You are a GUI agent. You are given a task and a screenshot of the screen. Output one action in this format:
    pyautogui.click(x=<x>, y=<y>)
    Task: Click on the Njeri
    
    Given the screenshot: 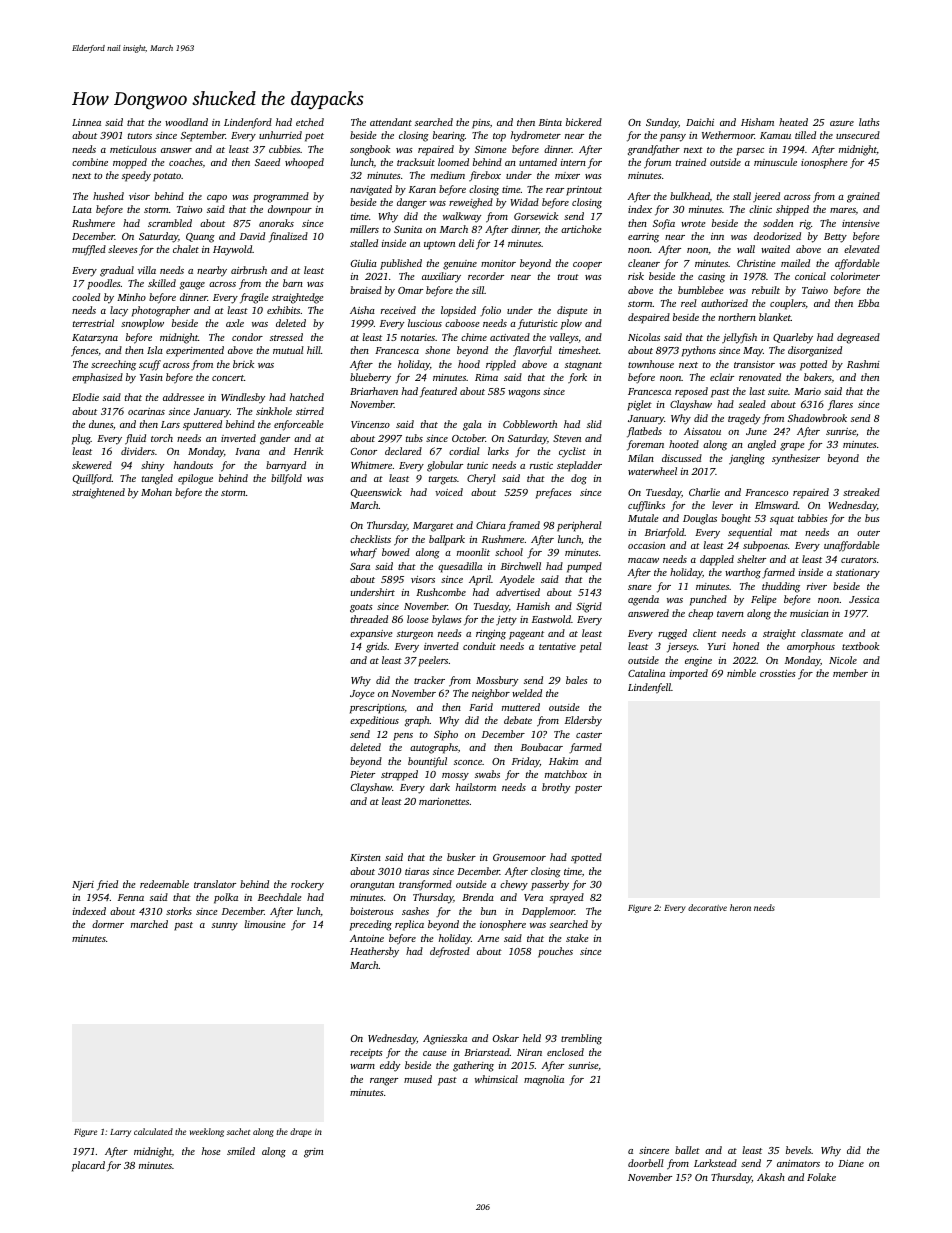 What is the action you would take?
    pyautogui.click(x=83, y=886)
